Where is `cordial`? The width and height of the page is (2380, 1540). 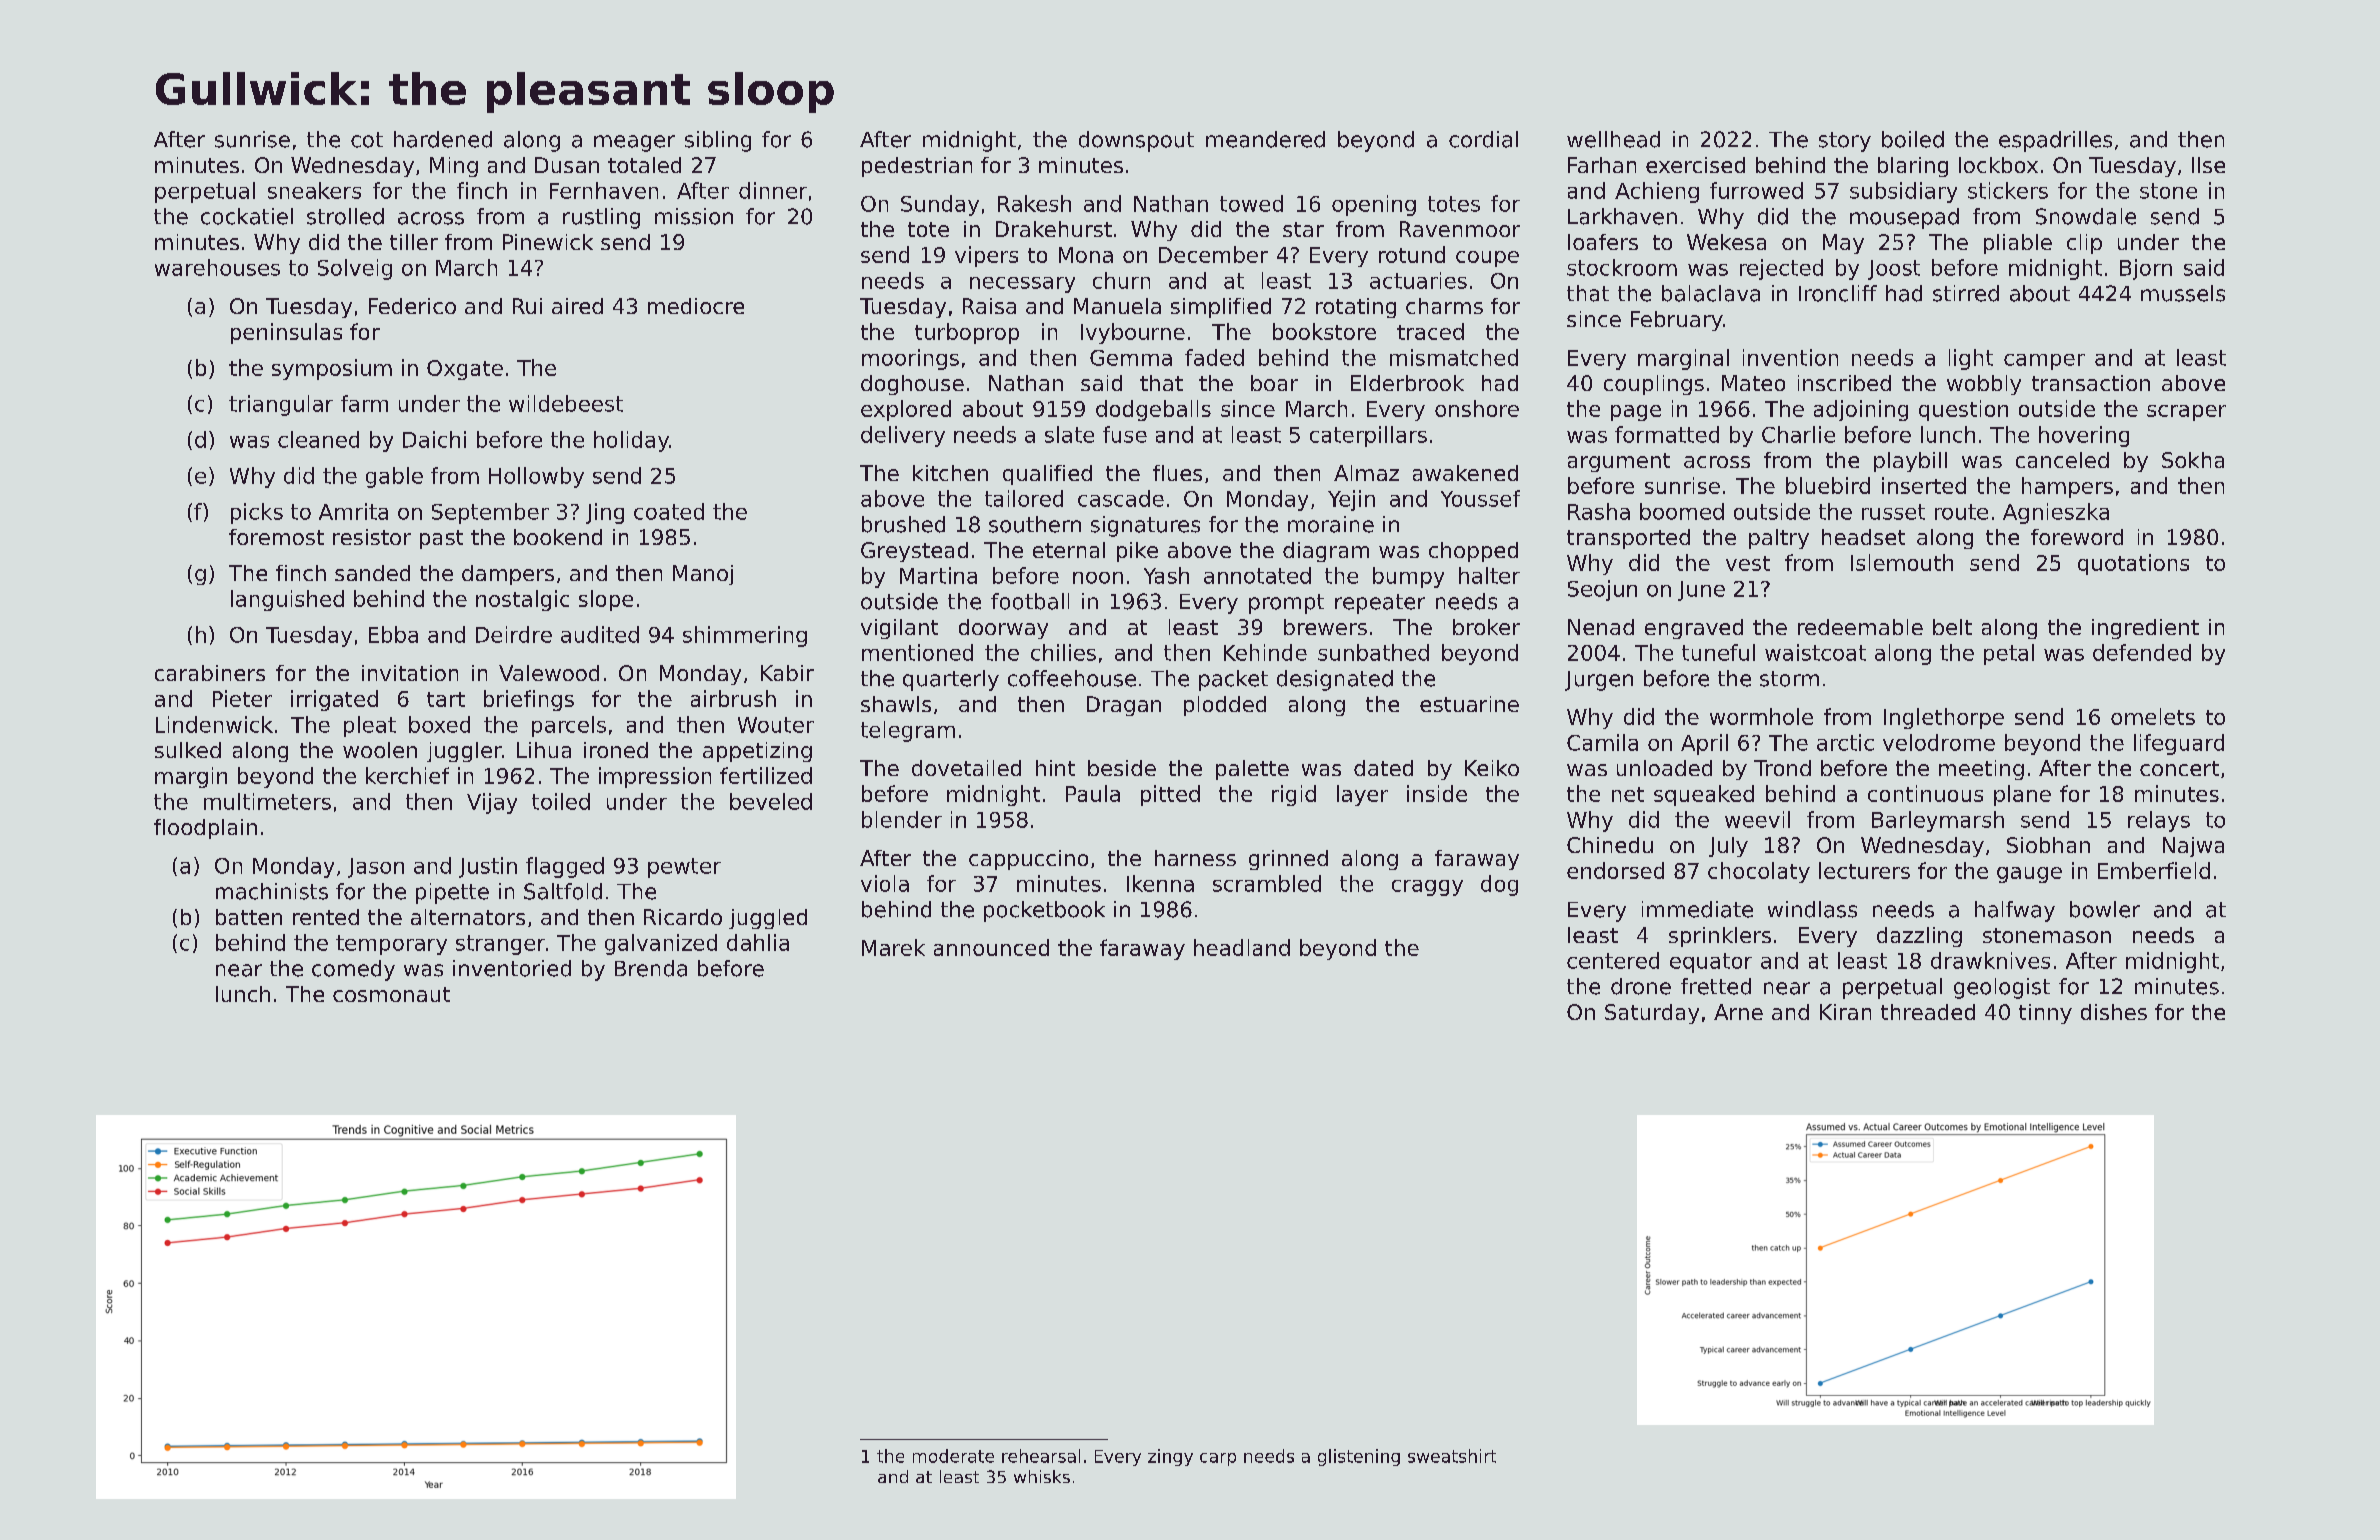
cordial is located at coordinates (1483, 139).
